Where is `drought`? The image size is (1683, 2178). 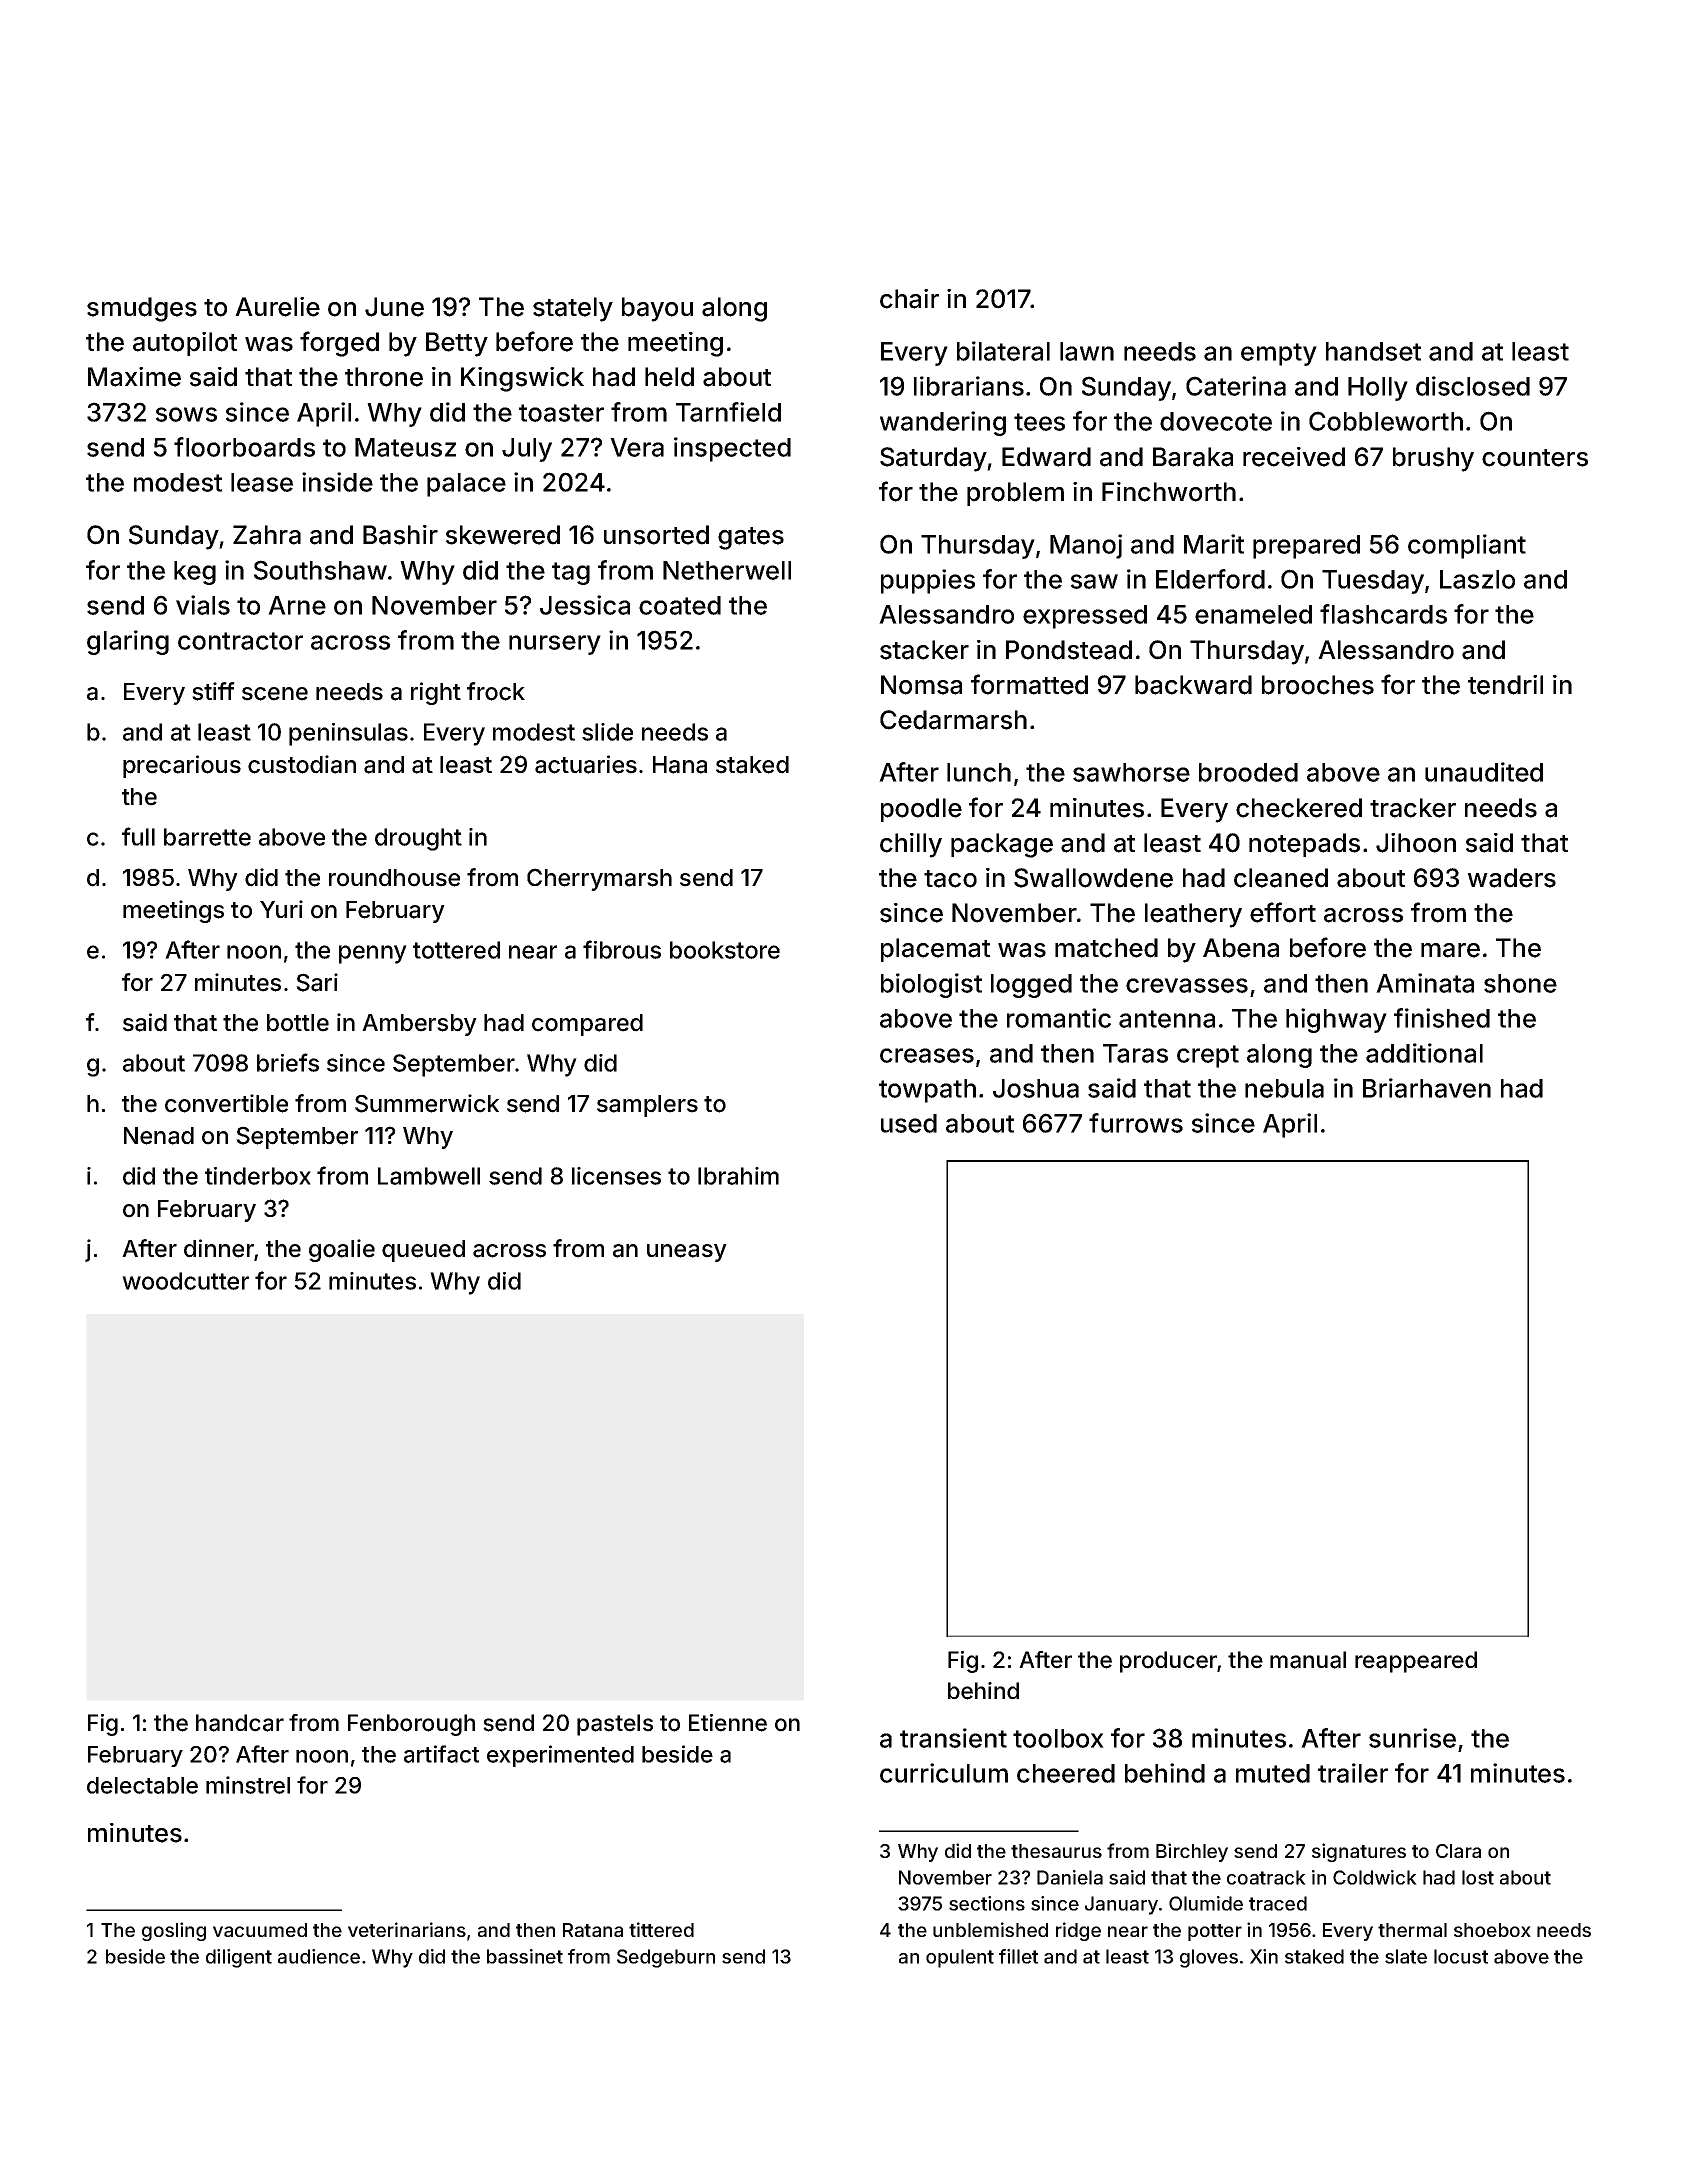
drought is located at coordinates (418, 839).
